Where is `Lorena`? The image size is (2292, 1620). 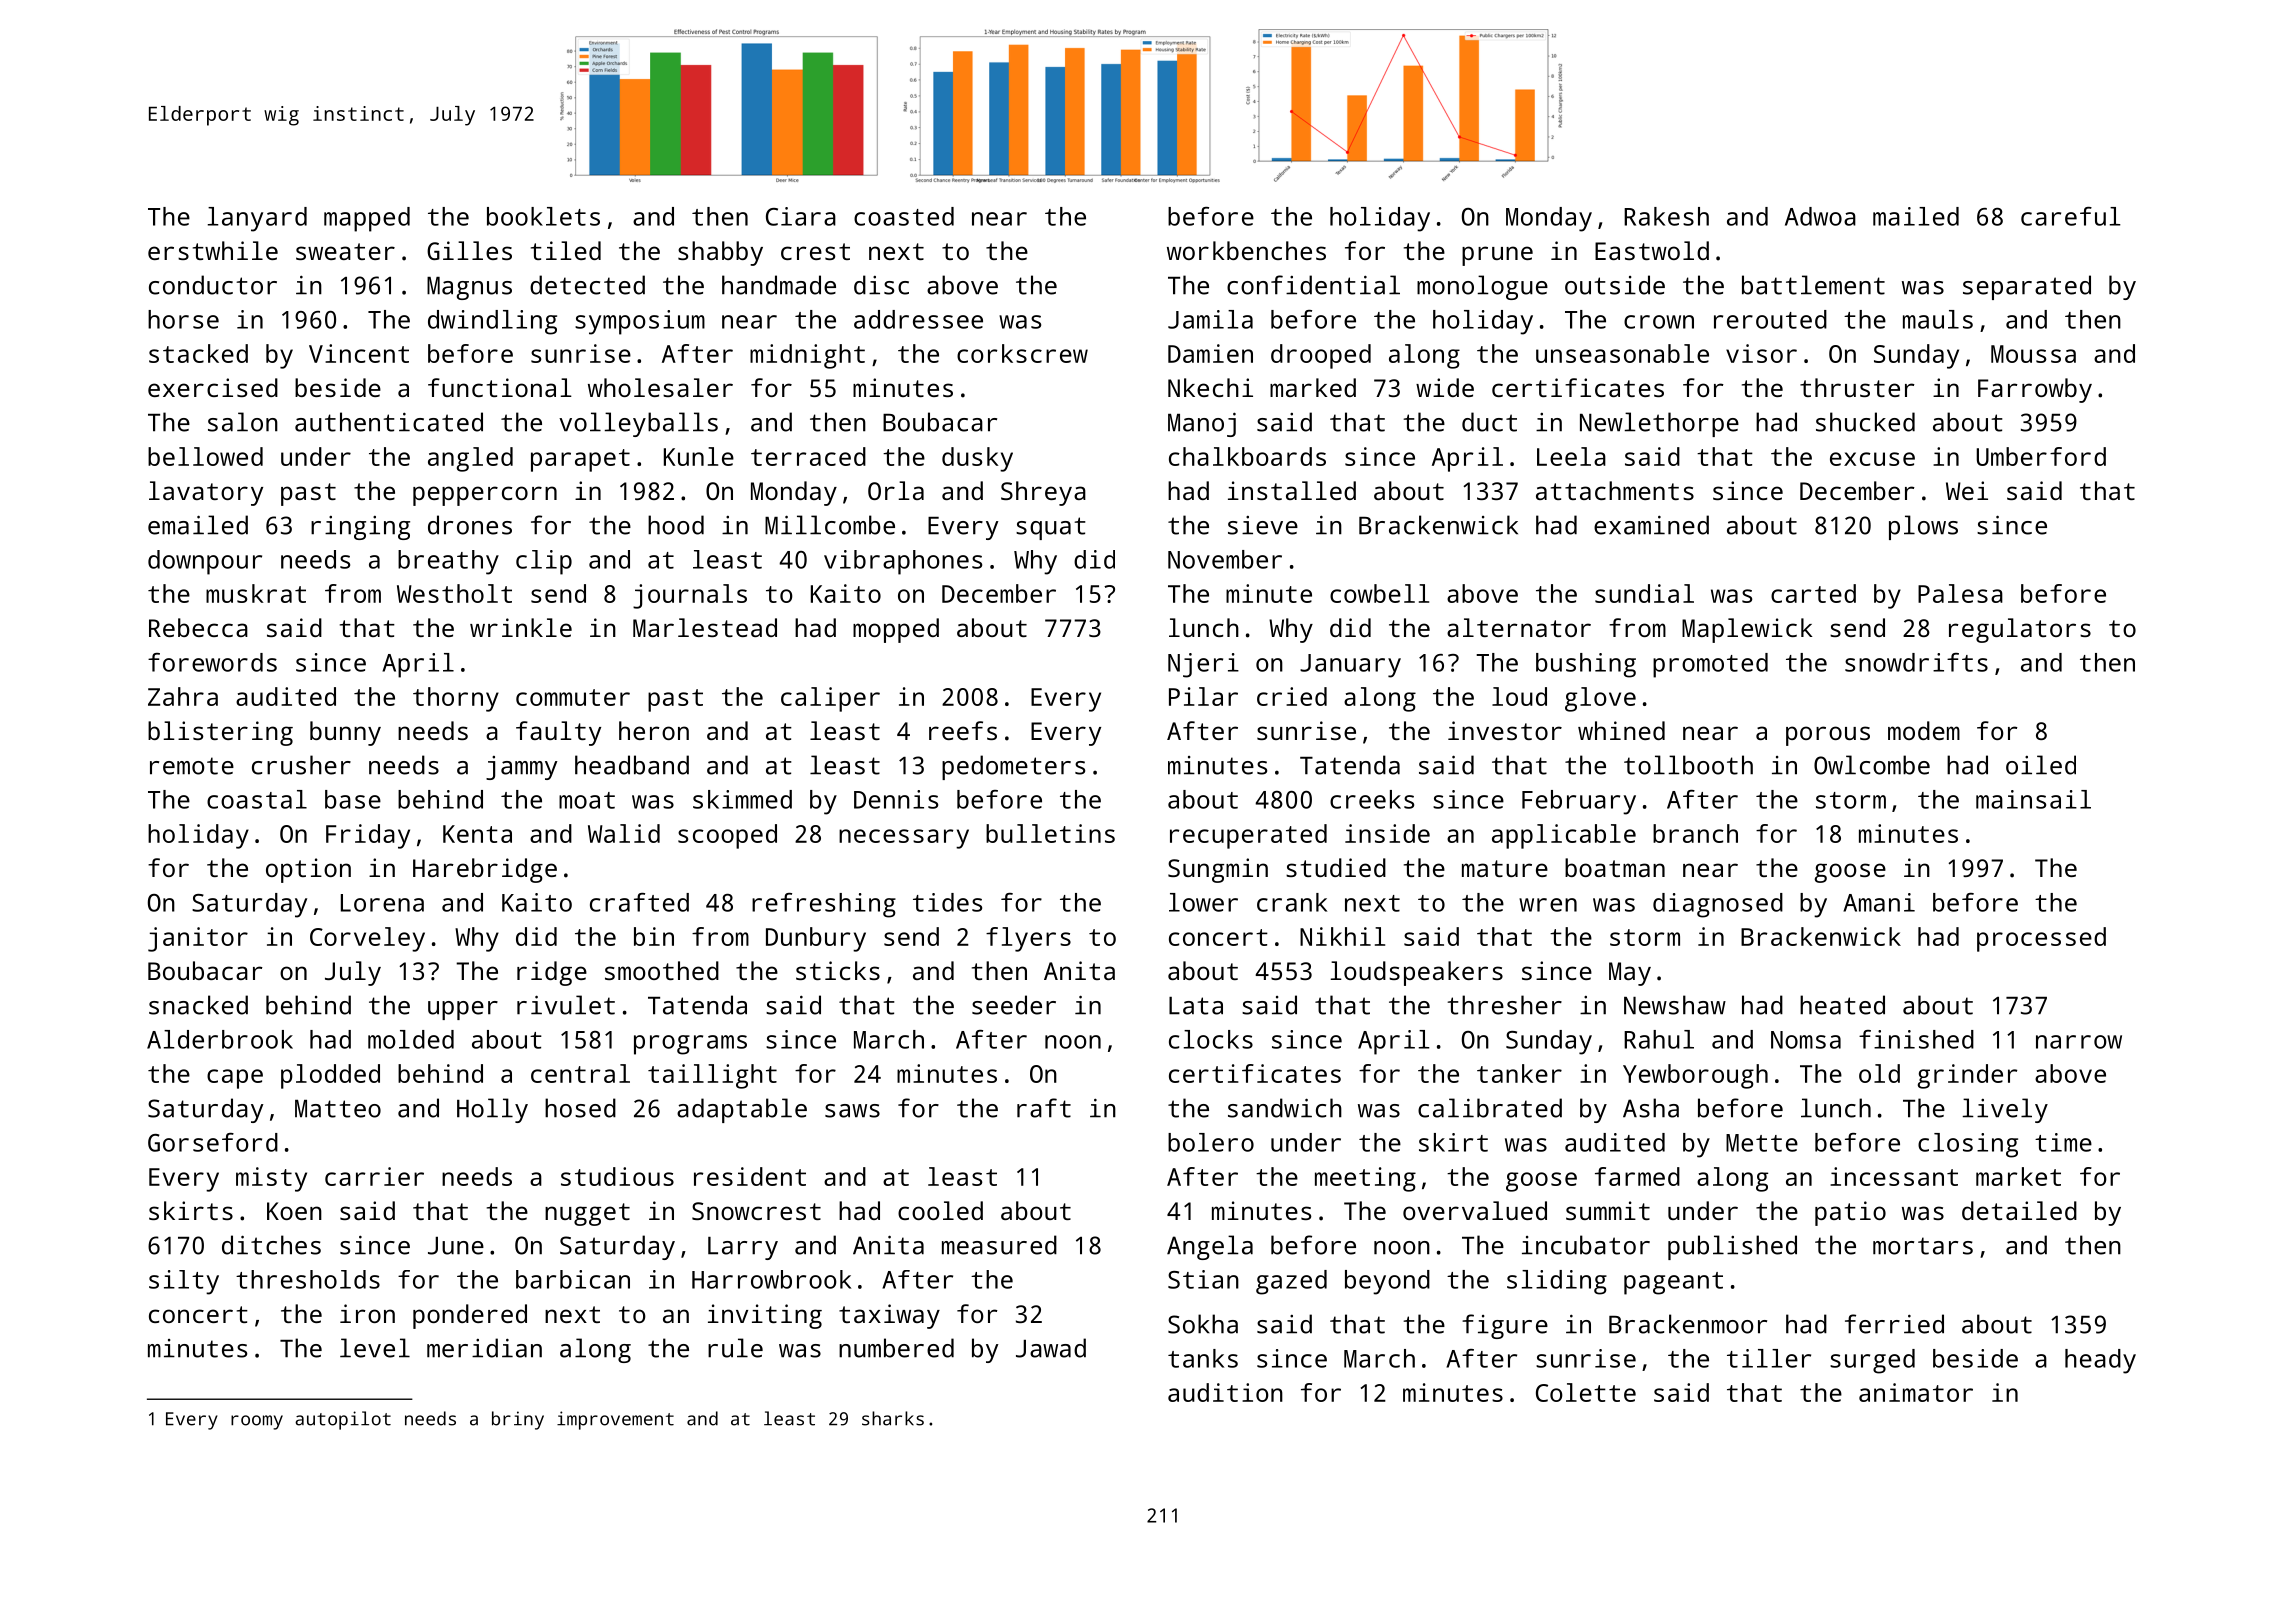
Lorena is located at coordinates (382, 903).
